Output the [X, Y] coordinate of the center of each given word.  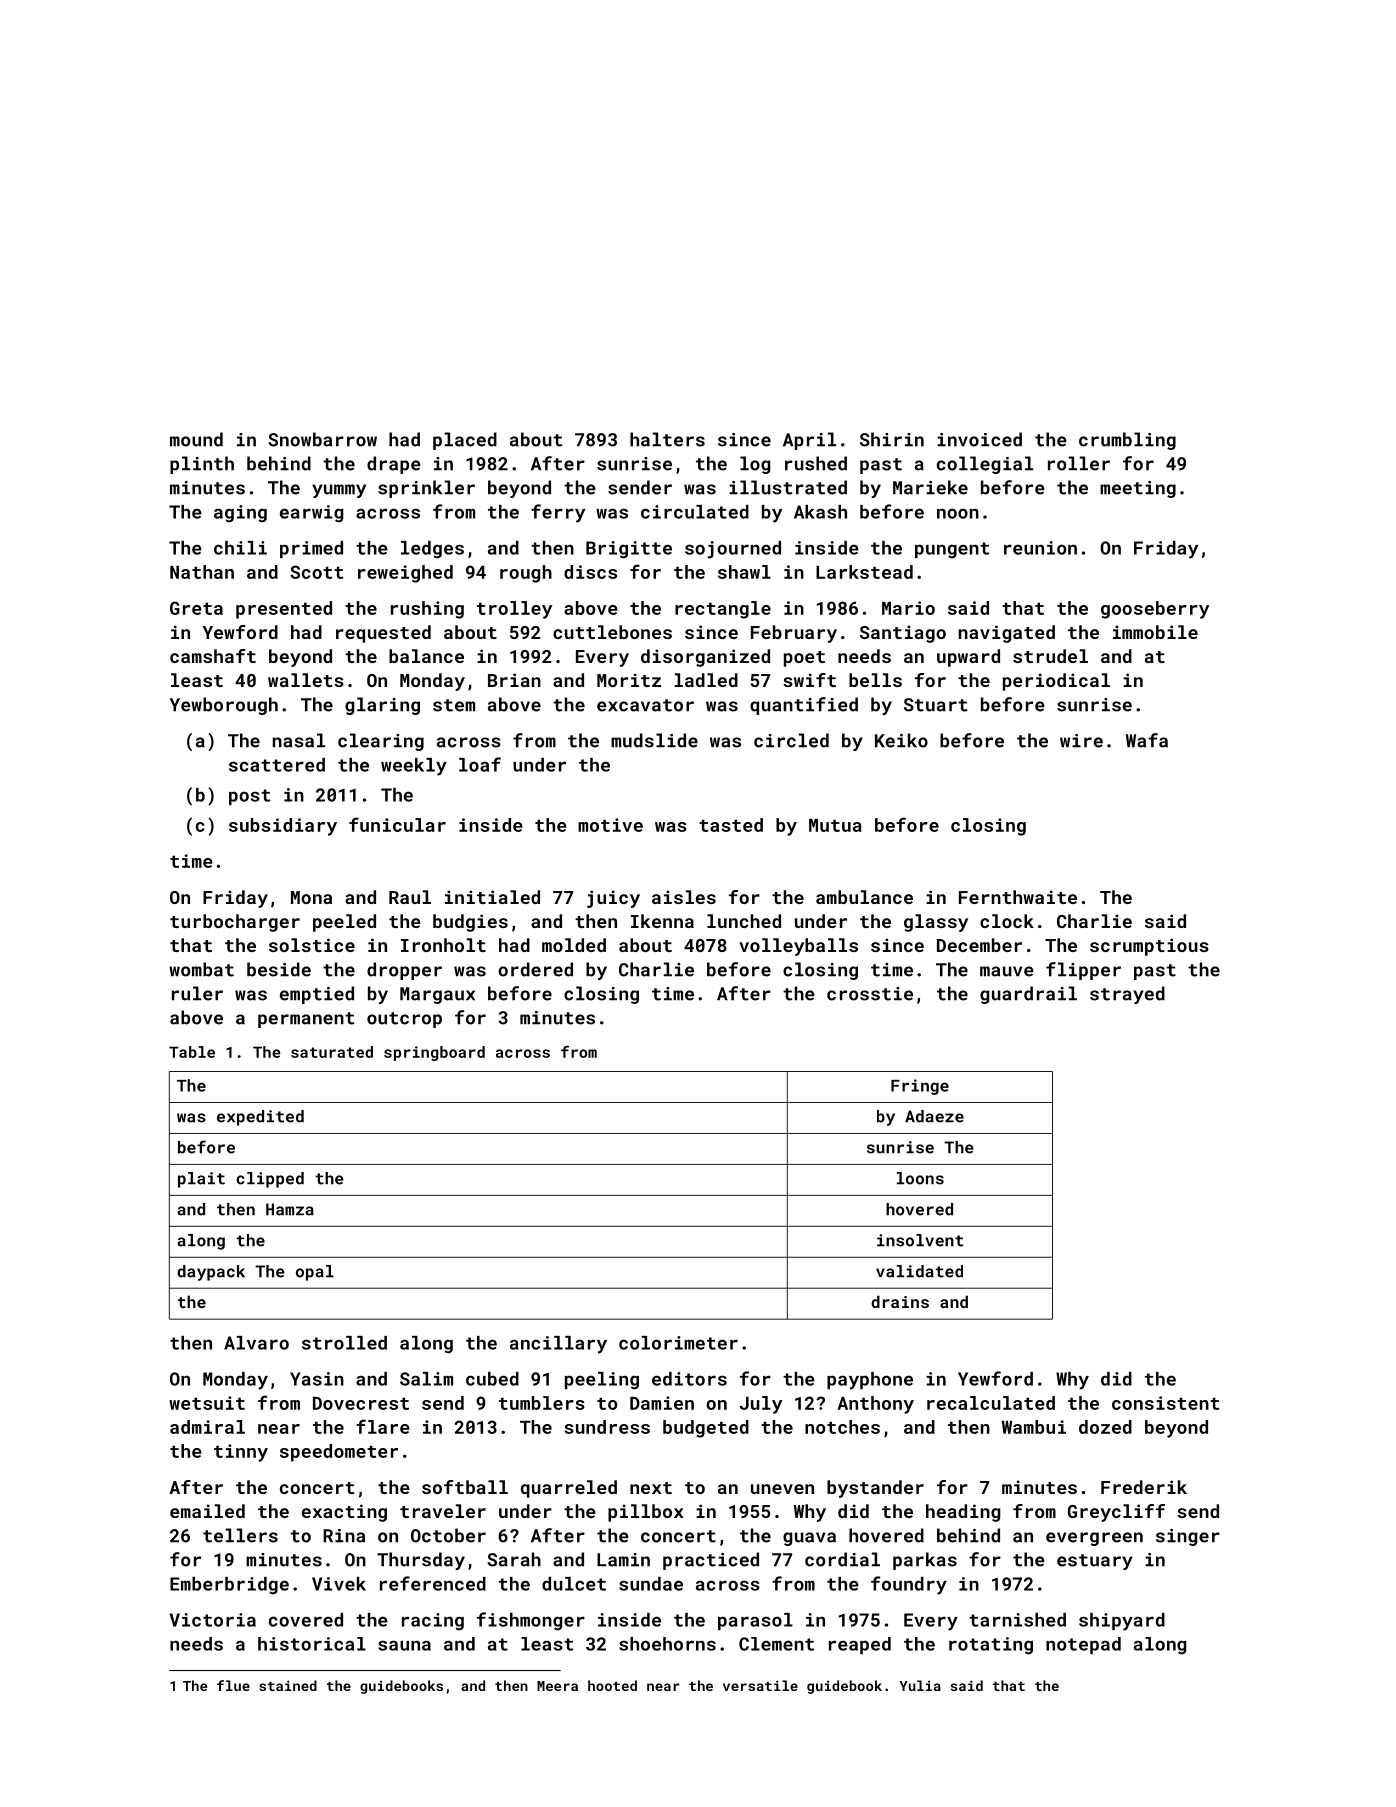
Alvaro [256, 1343]
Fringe [920, 1087]
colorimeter [678, 1343]
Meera [557, 1686]
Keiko [901, 740]
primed [311, 549]
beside [279, 969]
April [809, 441]
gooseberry [1155, 610]
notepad [1083, 1645]
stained [288, 1685]
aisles [684, 897]
